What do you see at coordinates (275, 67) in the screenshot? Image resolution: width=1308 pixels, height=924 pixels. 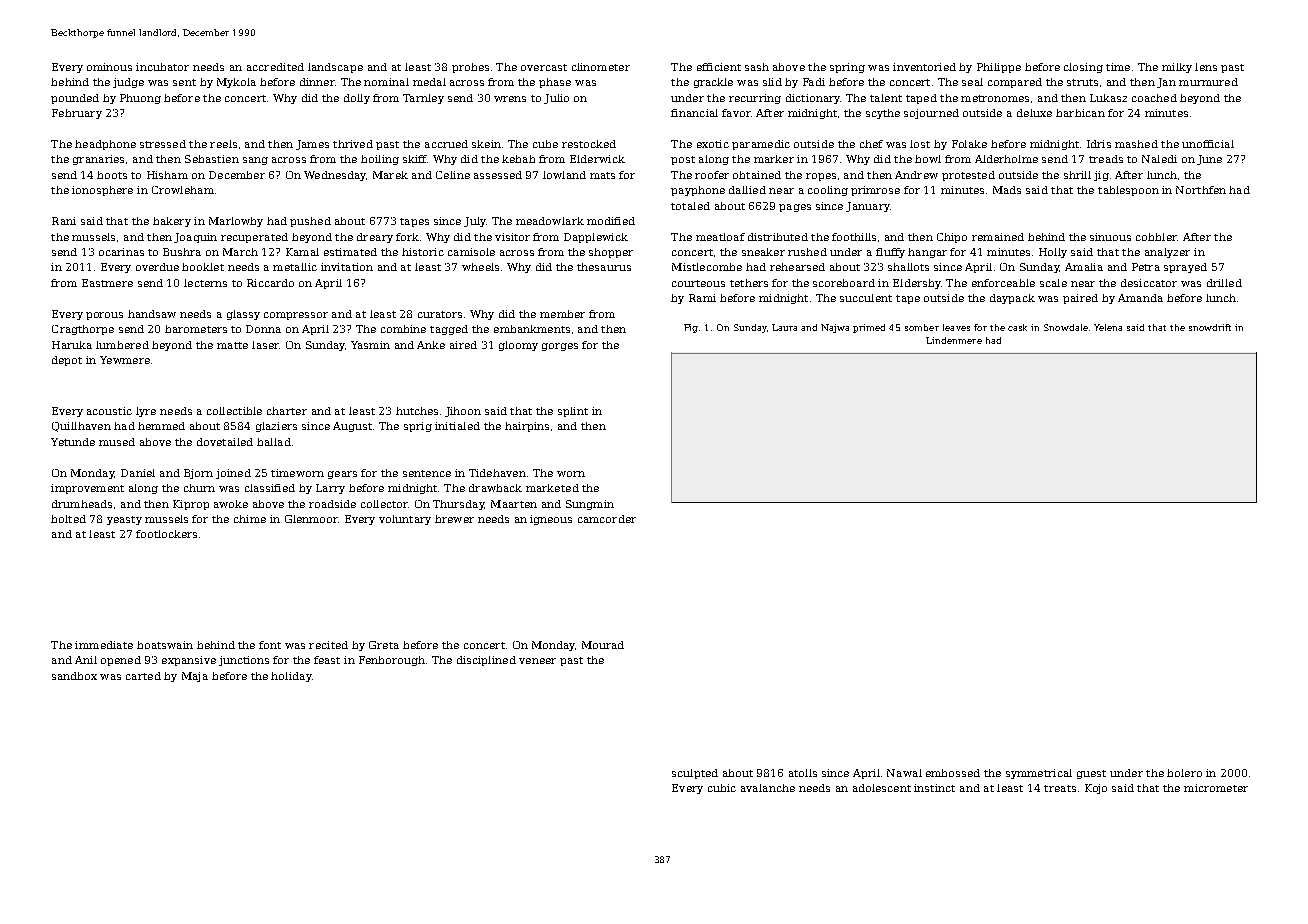 I see `accredited` at bounding box center [275, 67].
